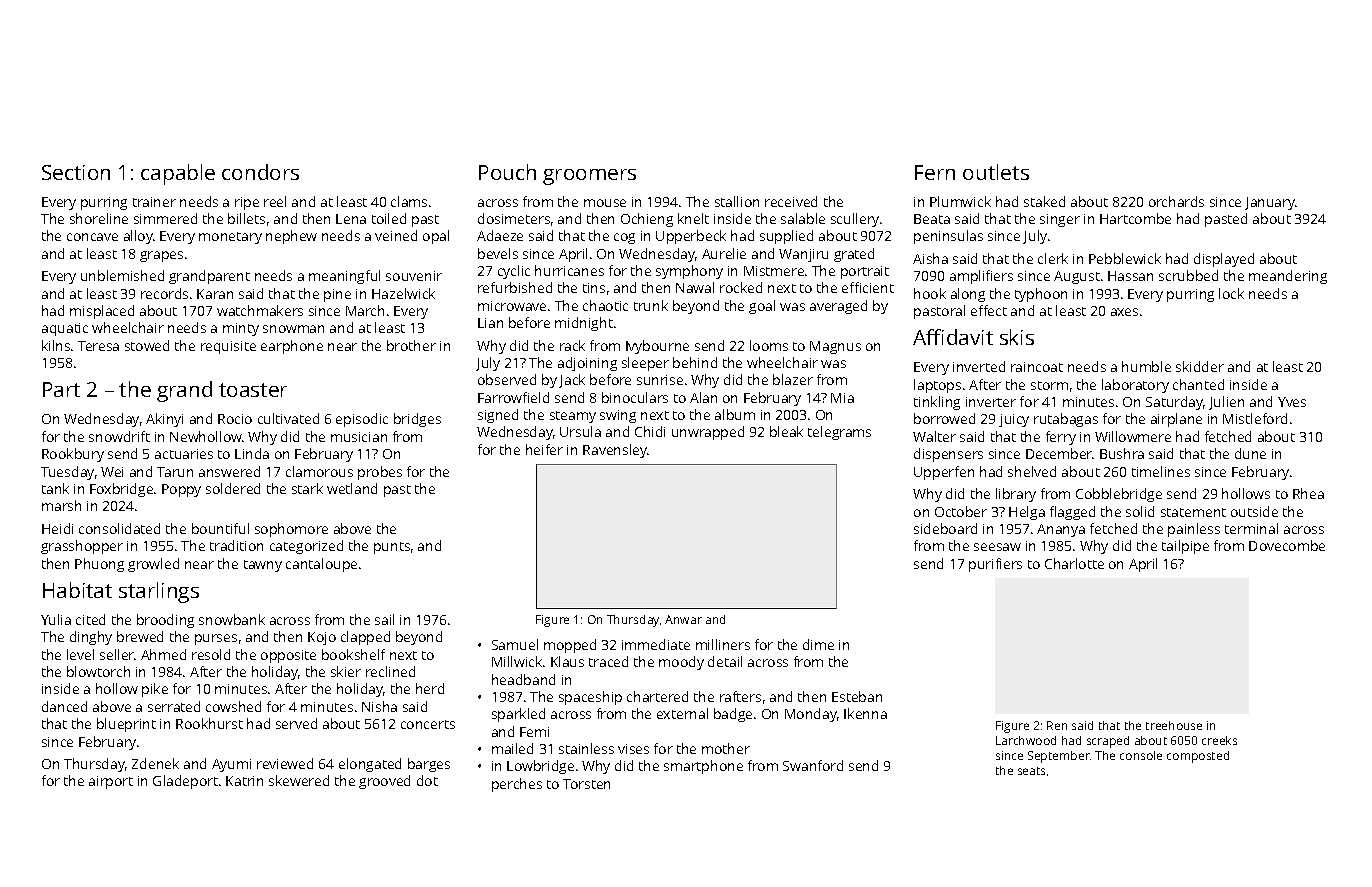 The height and width of the screenshot is (887, 1372). What do you see at coordinates (996, 172) in the screenshot?
I see `outlets` at bounding box center [996, 172].
